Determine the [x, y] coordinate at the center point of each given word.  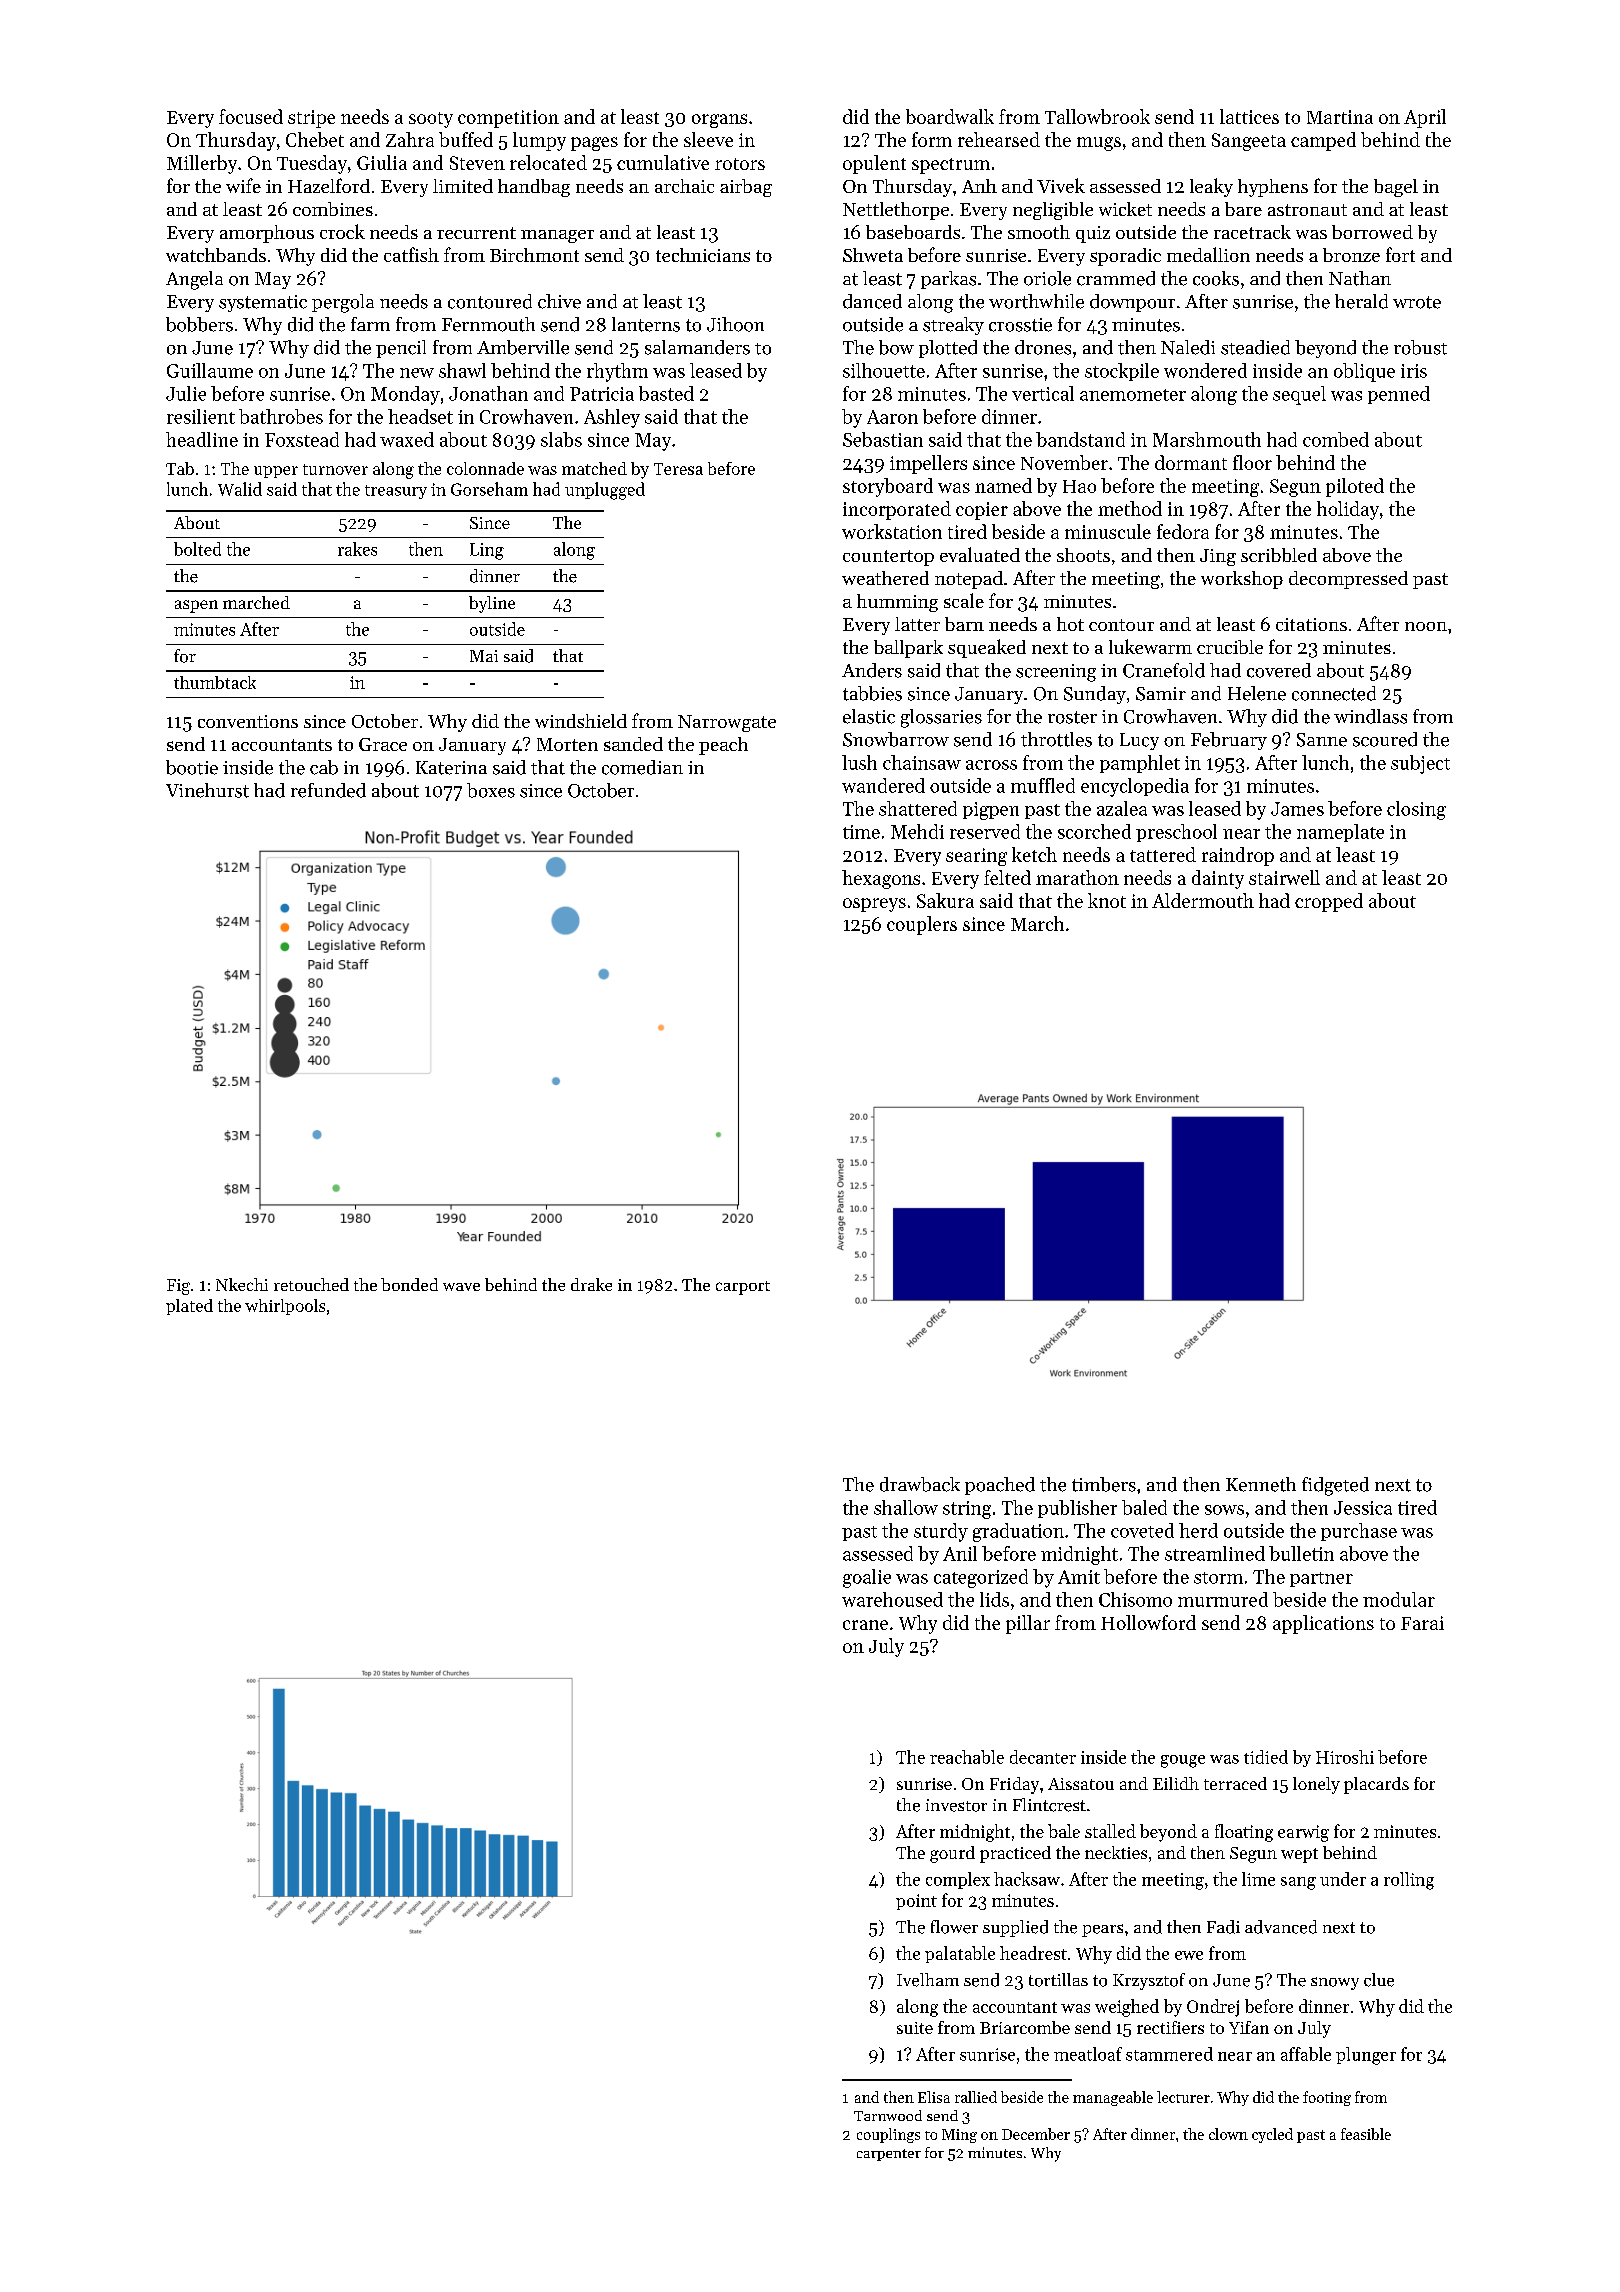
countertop [888, 558]
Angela [194, 280]
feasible [1366, 2134]
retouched [311, 1284]
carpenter [889, 2155]
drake [591, 1284]
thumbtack [215, 682]
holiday [1348, 510]
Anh [979, 186]
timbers [1104, 1484]
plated [189, 1307]
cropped [1329, 902]
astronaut [1307, 210]
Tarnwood [888, 2115]
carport [743, 1288]
